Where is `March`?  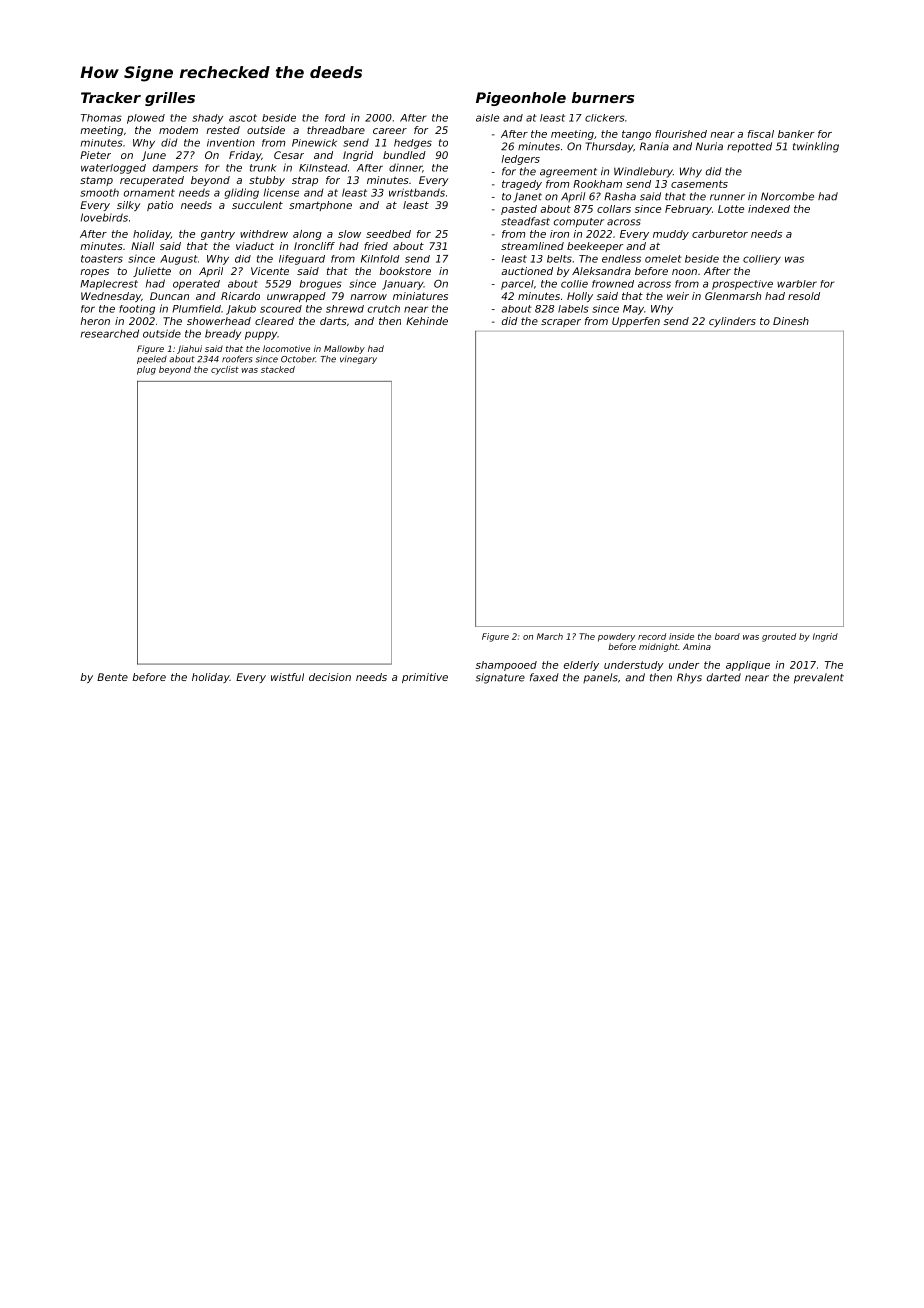 March is located at coordinates (550, 636).
